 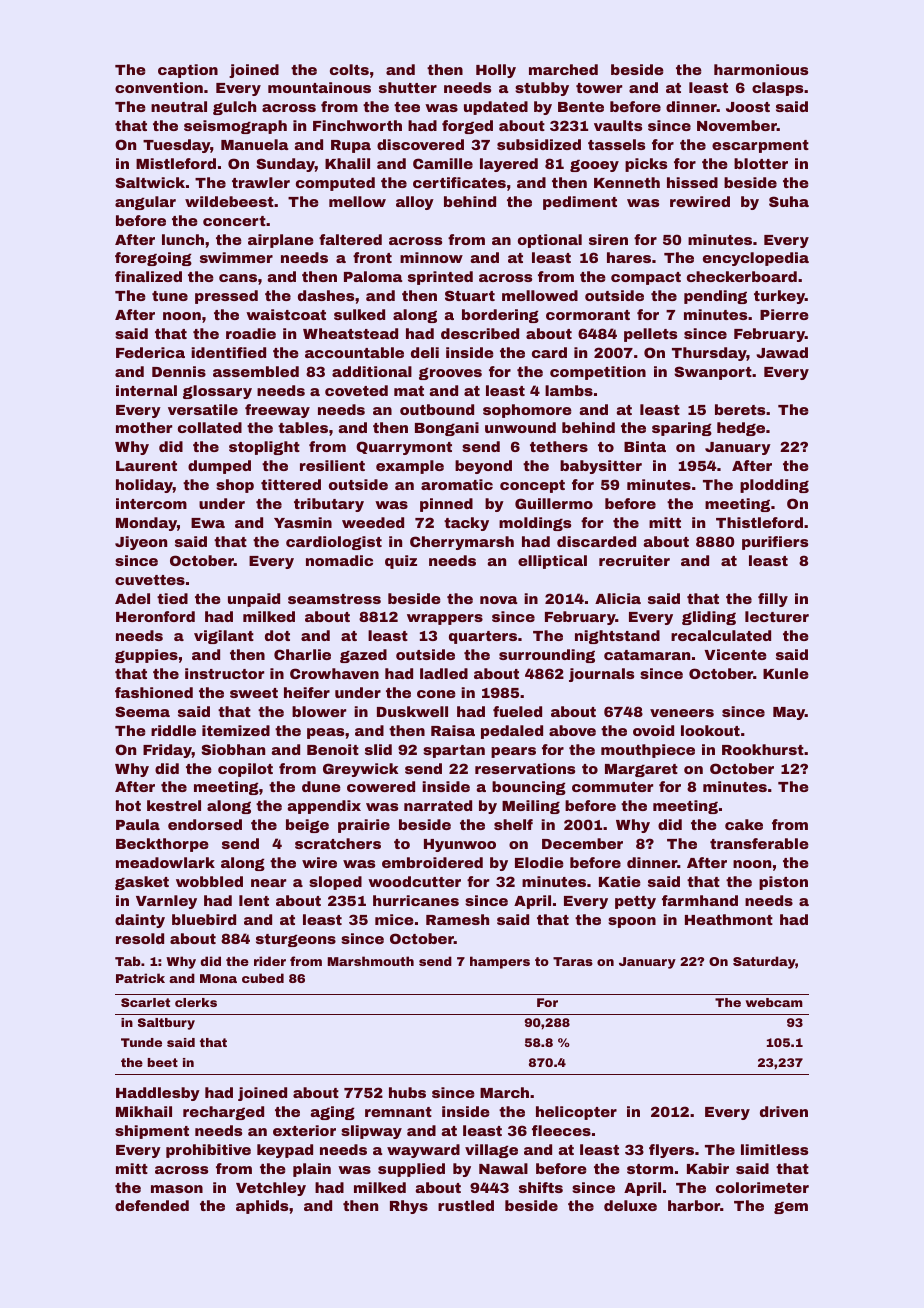 I want to click on Federica, so click(x=150, y=352).
